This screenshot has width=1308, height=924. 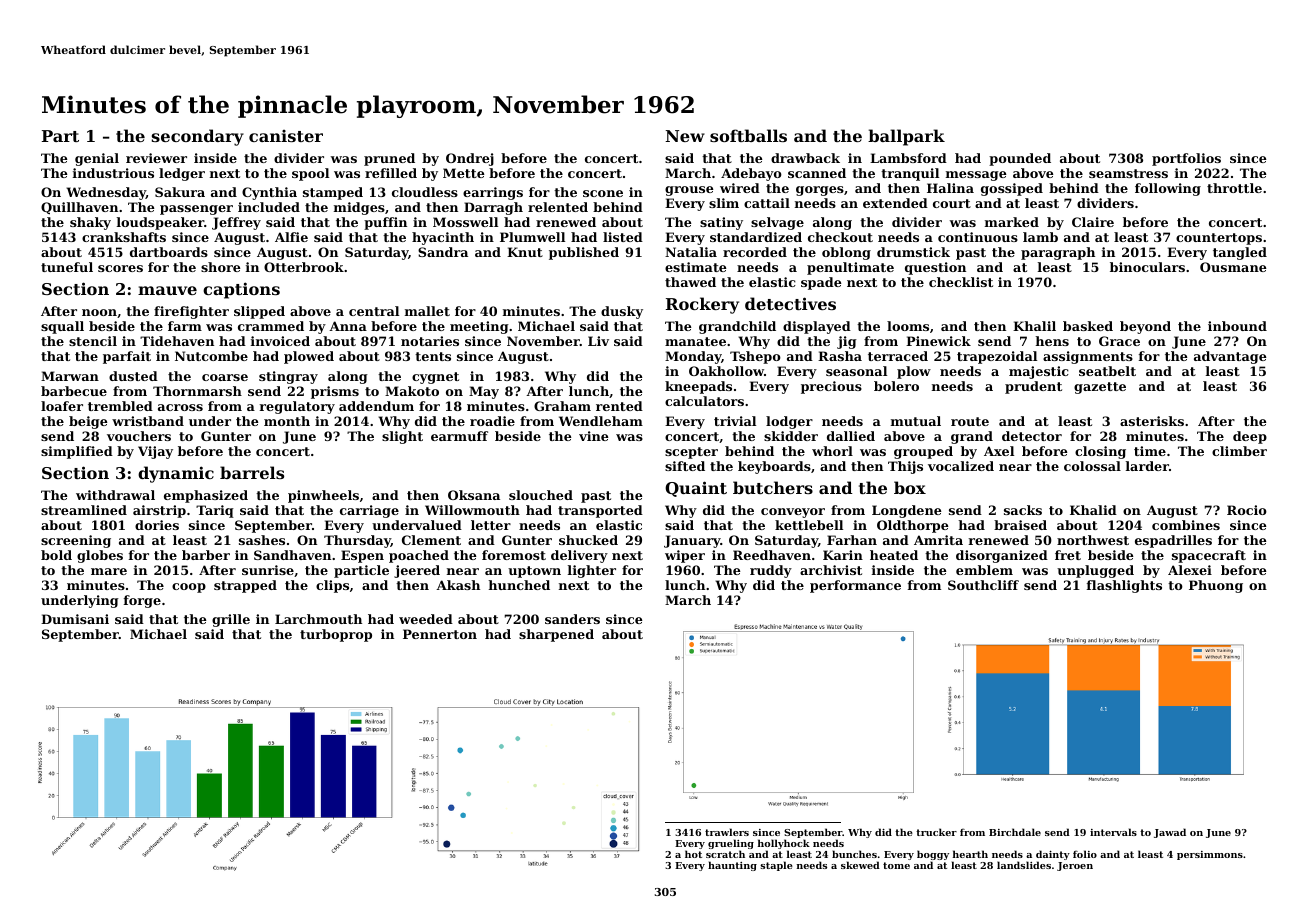 I want to click on turboprop, so click(x=336, y=635).
